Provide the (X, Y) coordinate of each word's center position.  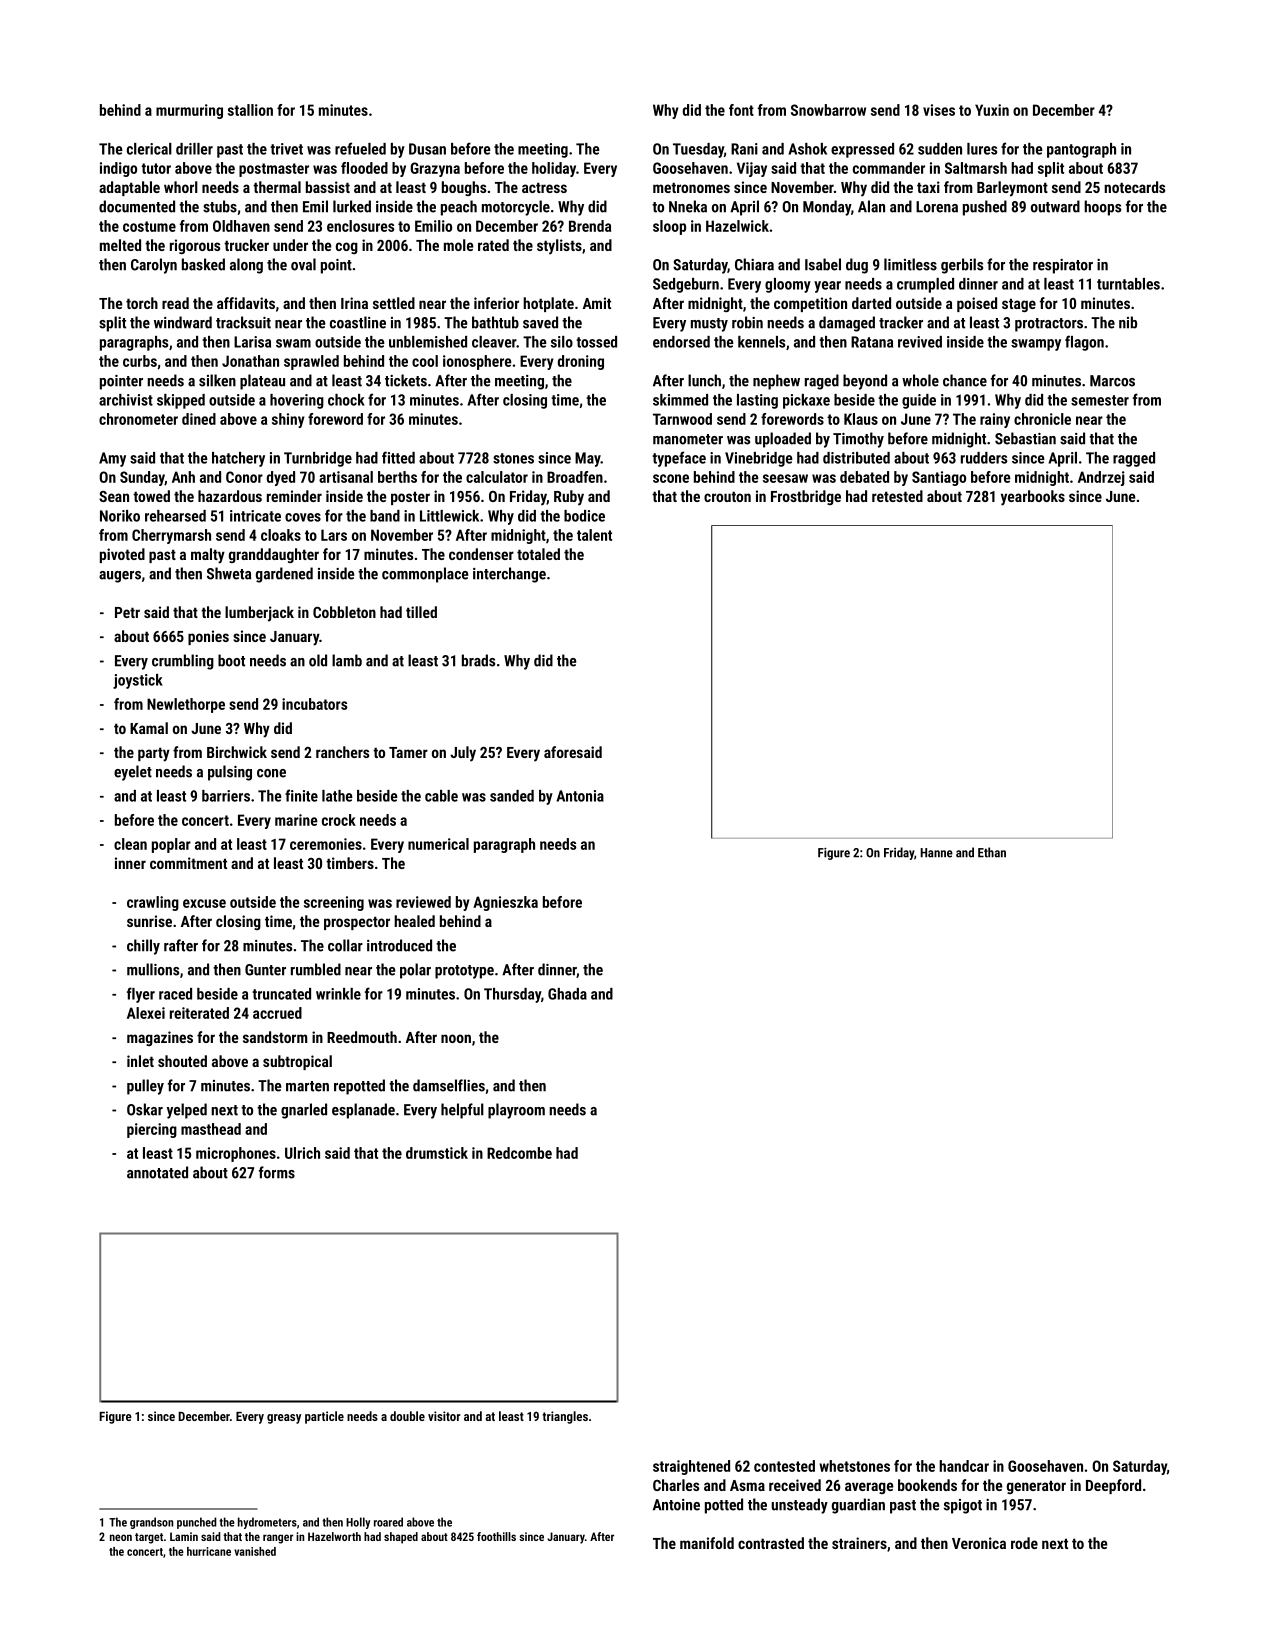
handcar (964, 1466)
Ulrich (302, 1153)
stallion (250, 110)
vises (939, 110)
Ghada (567, 994)
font (741, 110)
